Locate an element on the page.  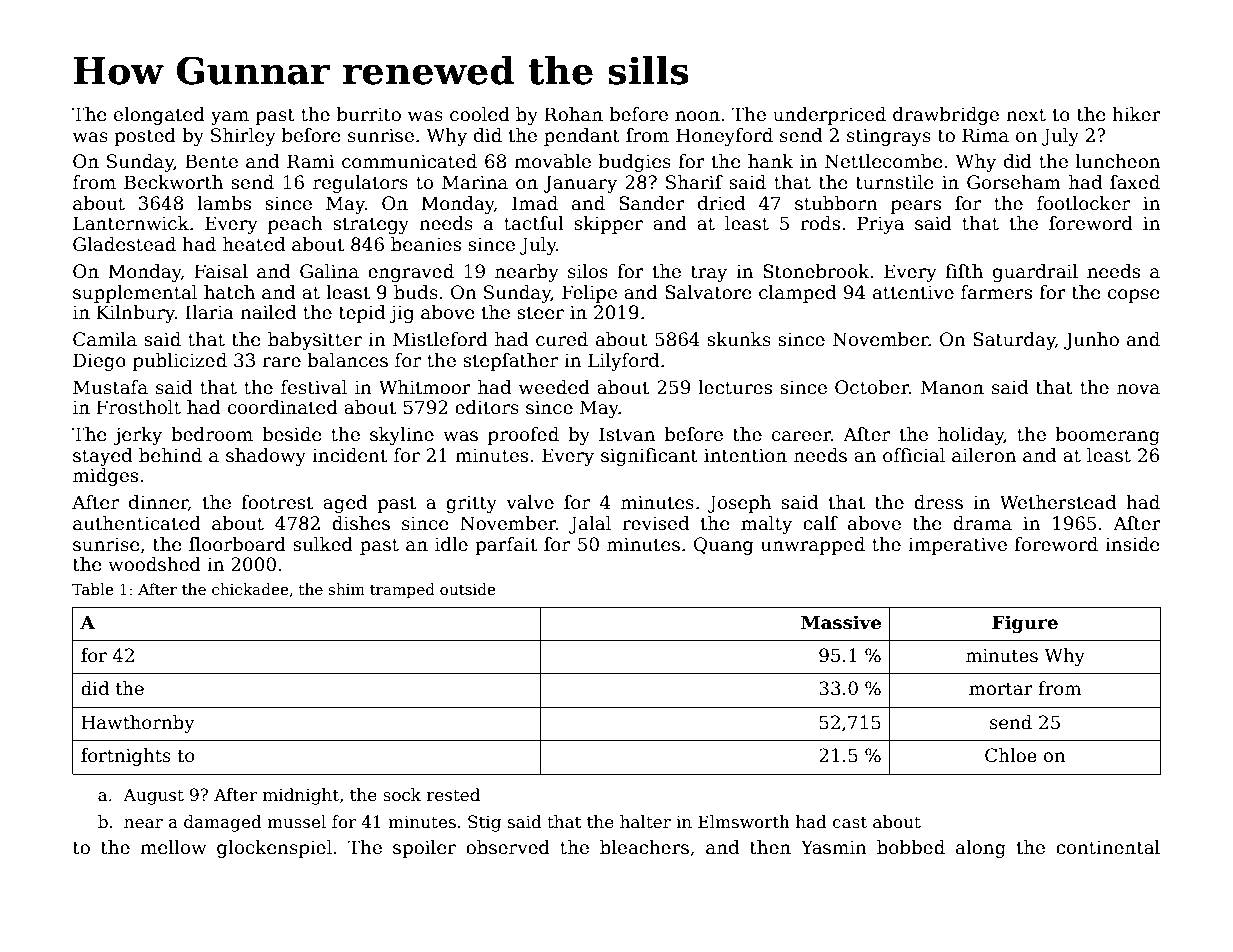
cooled is located at coordinates (480, 114).
